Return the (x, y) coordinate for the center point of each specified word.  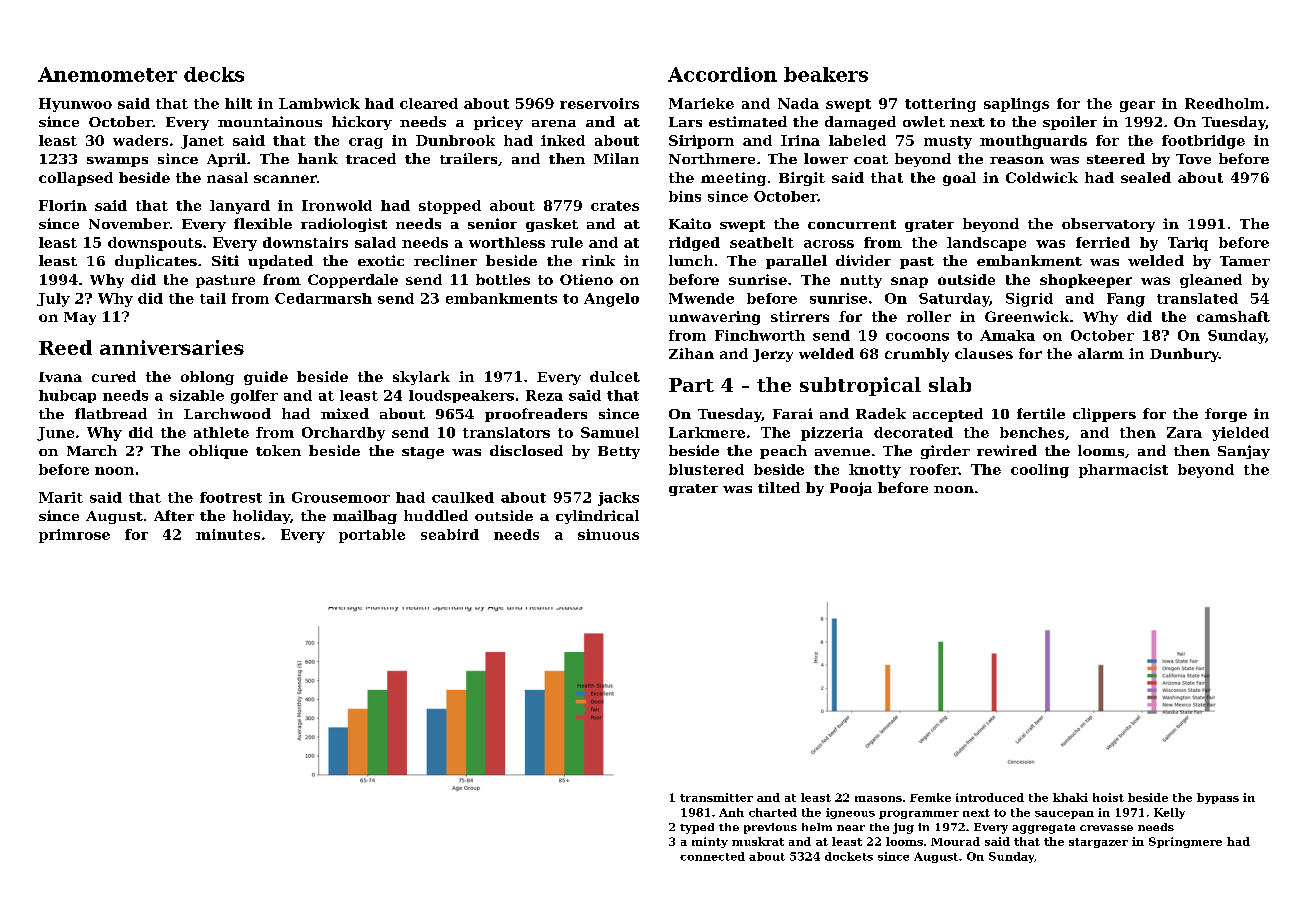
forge (1226, 415)
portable (372, 536)
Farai (793, 413)
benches (1032, 432)
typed (697, 828)
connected (712, 856)
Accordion (722, 74)
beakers (826, 74)
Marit (61, 497)
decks (214, 74)
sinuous (608, 534)
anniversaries (172, 347)
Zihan (691, 353)
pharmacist (1123, 471)
